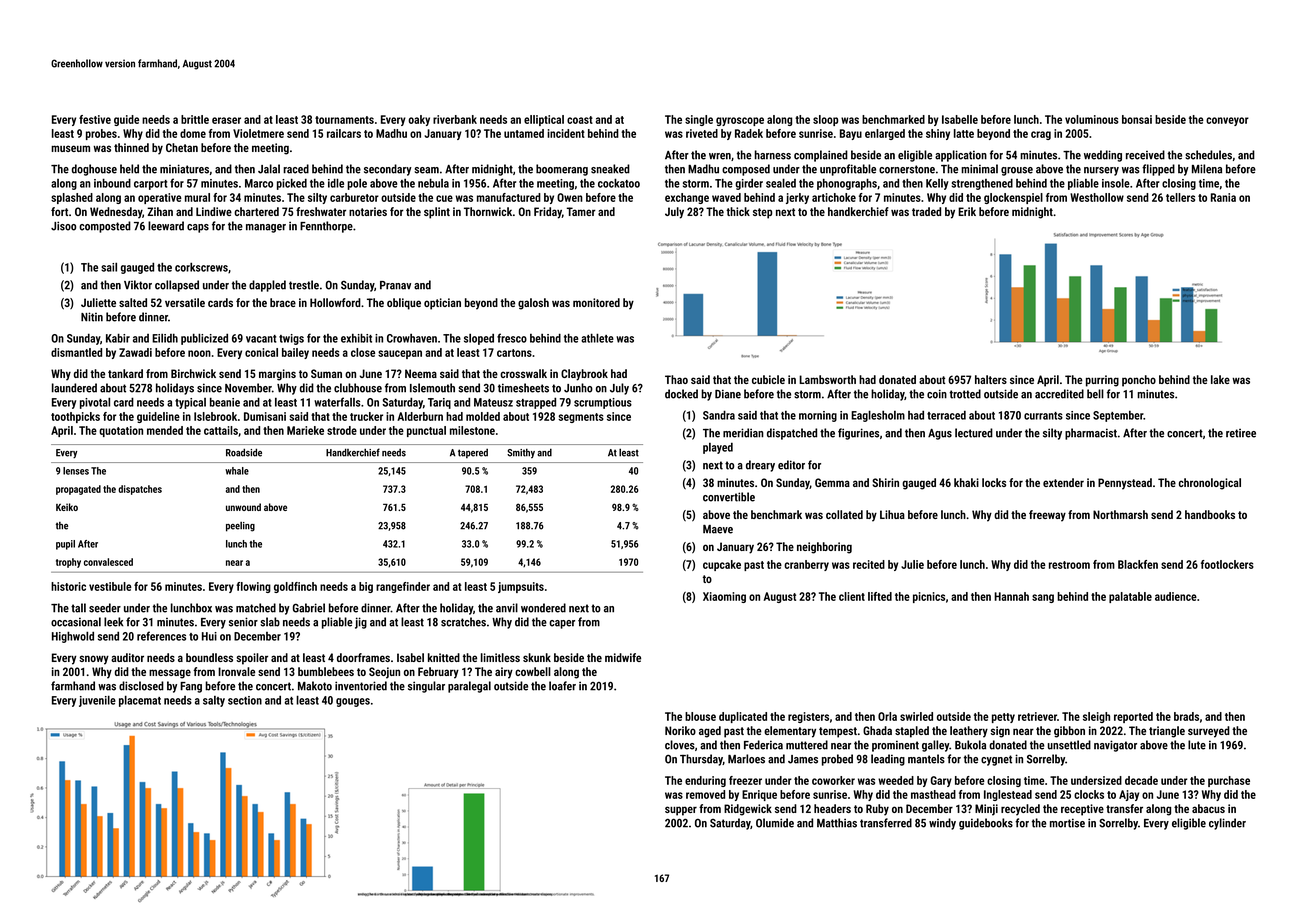 The image size is (1308, 924). Describe the element at coordinates (738, 211) in the screenshot. I see `thick` at that location.
